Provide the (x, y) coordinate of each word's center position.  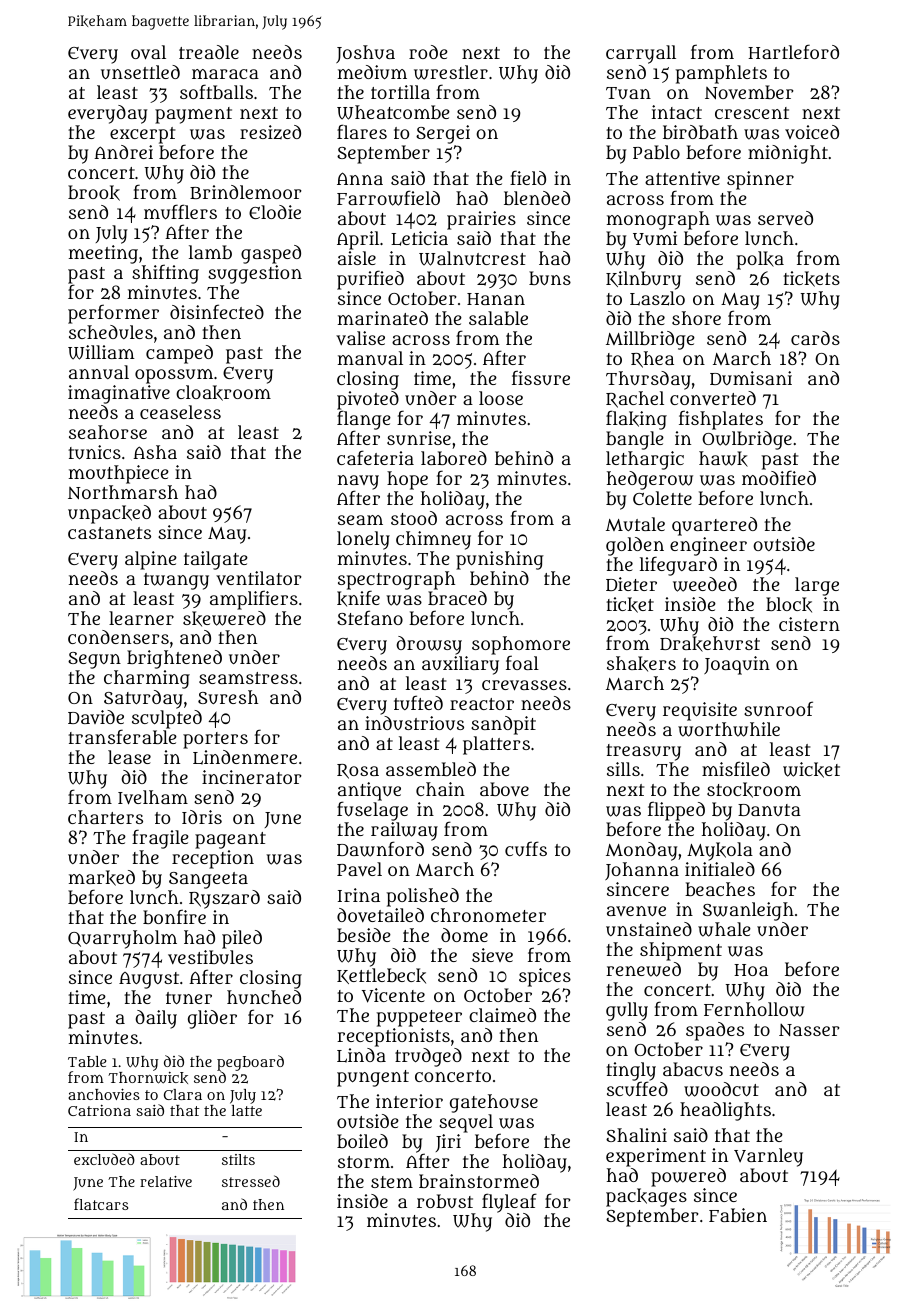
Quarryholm (122, 939)
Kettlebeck (381, 976)
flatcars (101, 1204)
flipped (676, 811)
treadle (209, 52)
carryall (641, 54)
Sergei (443, 134)
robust (445, 1201)
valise (360, 338)
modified (779, 477)
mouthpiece (119, 474)
